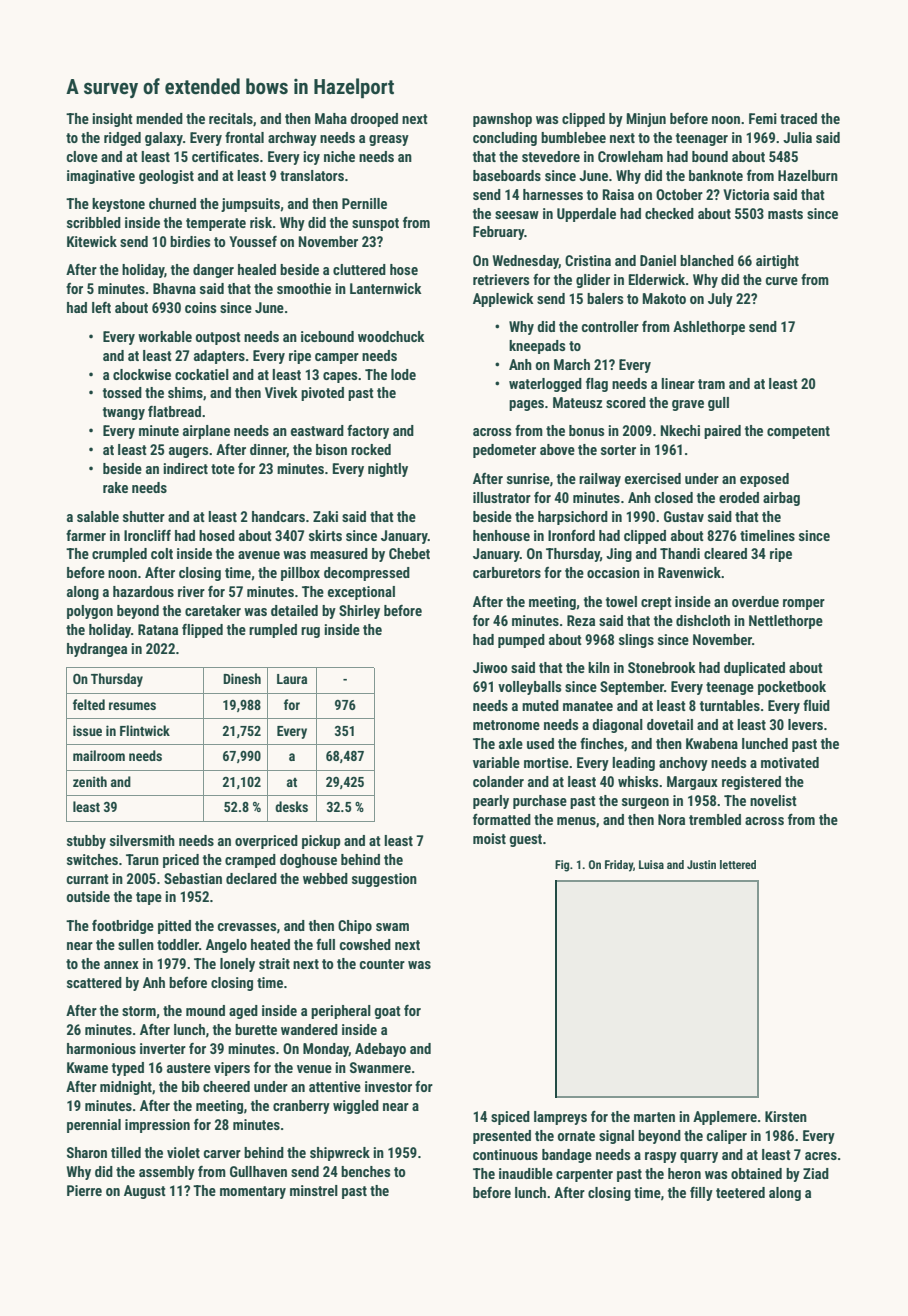 The image size is (908, 1316). Describe the element at coordinates (798, 432) in the screenshot. I see `competent` at that location.
